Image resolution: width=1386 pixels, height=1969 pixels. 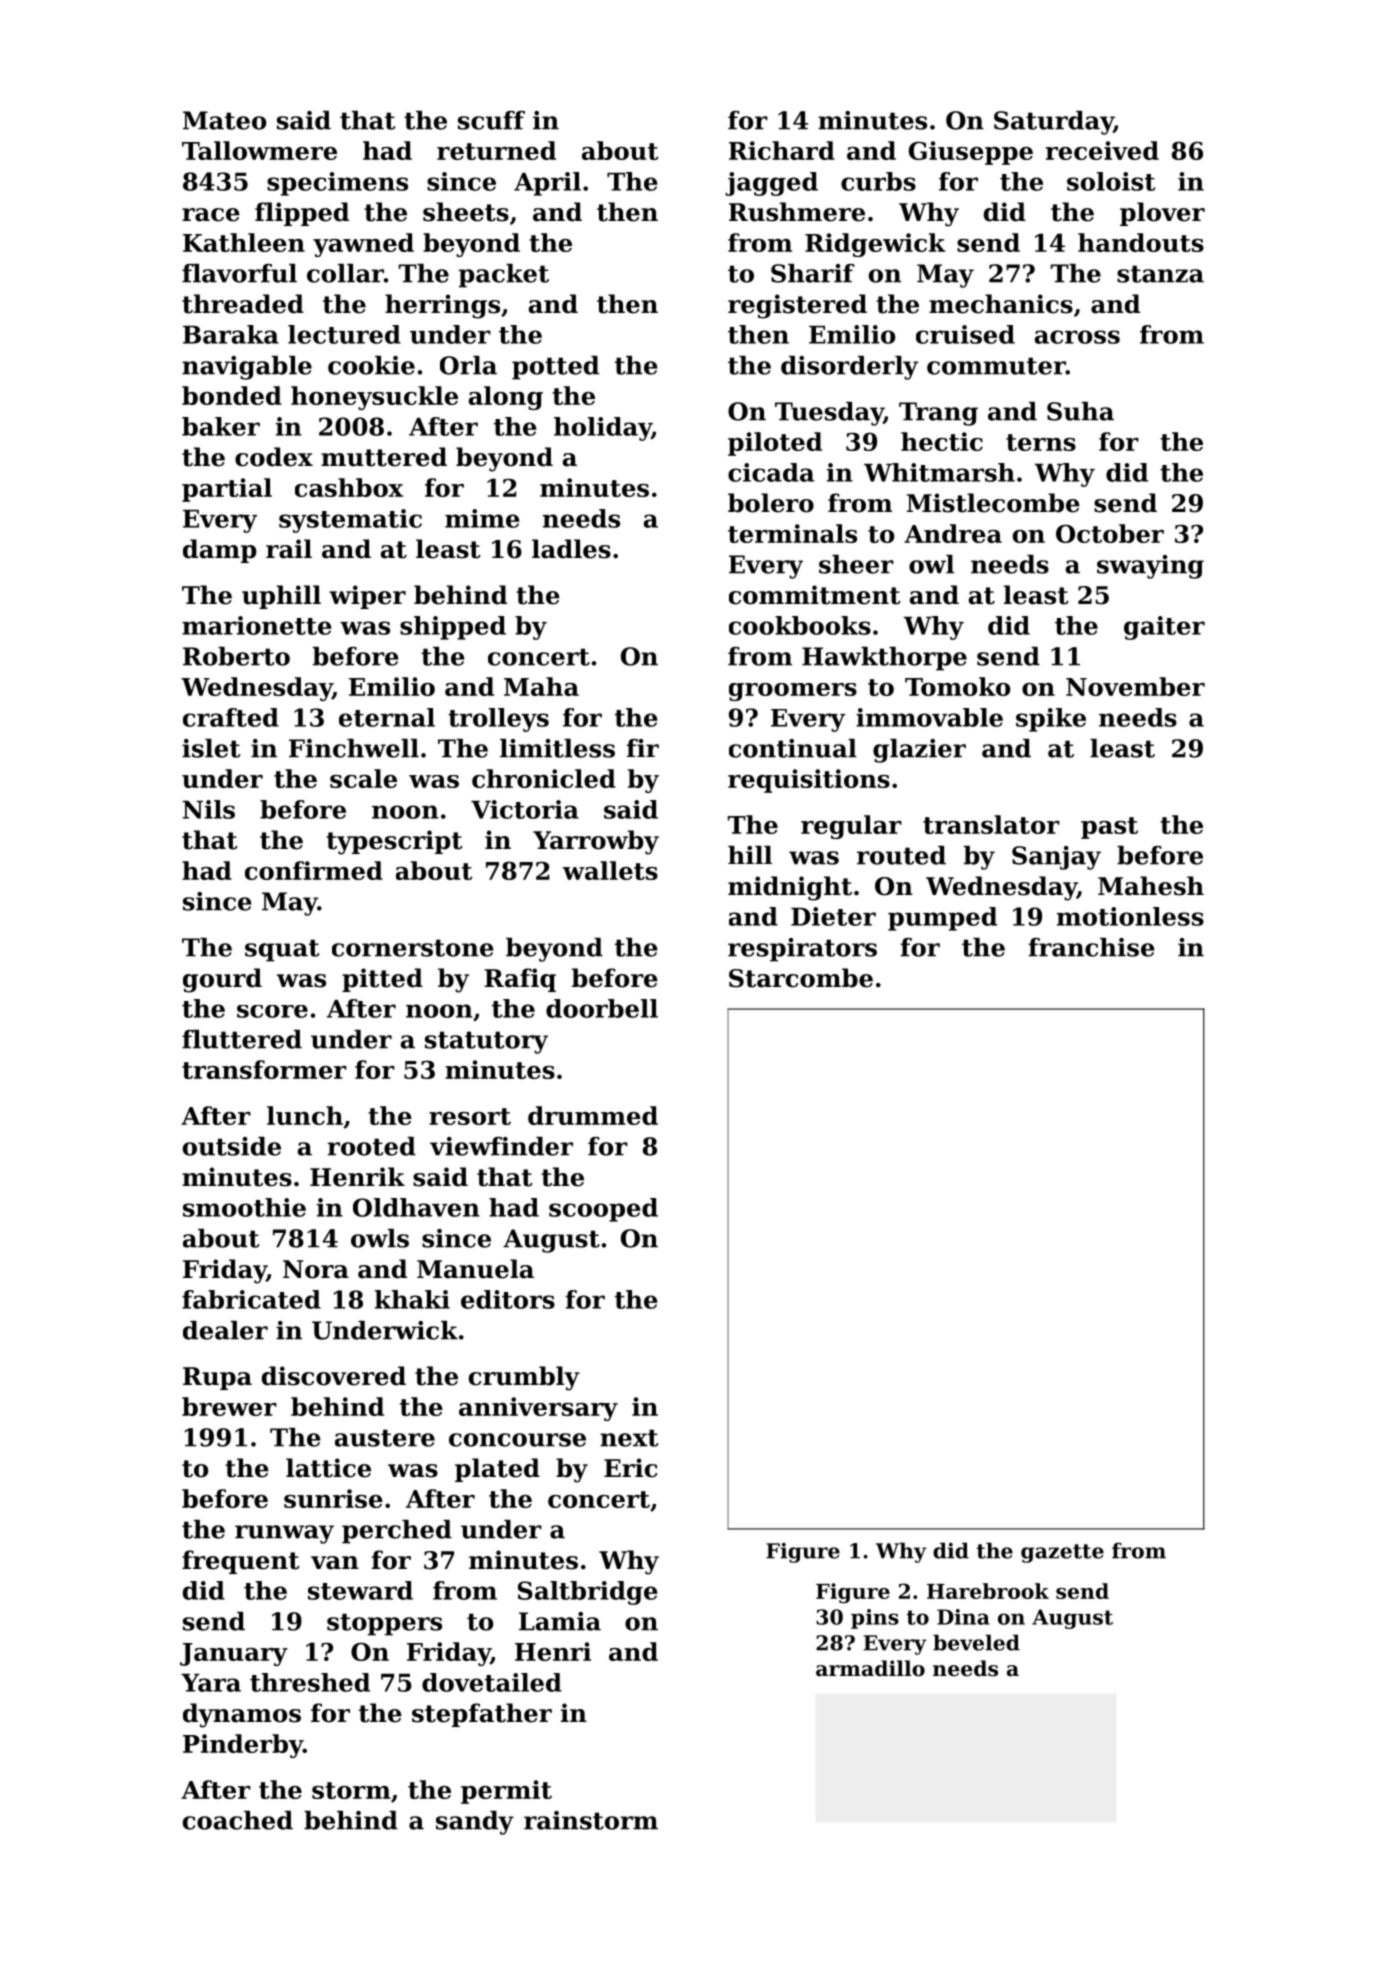 What do you see at coordinates (596, 842) in the document?
I see `Yarrowby` at bounding box center [596, 842].
